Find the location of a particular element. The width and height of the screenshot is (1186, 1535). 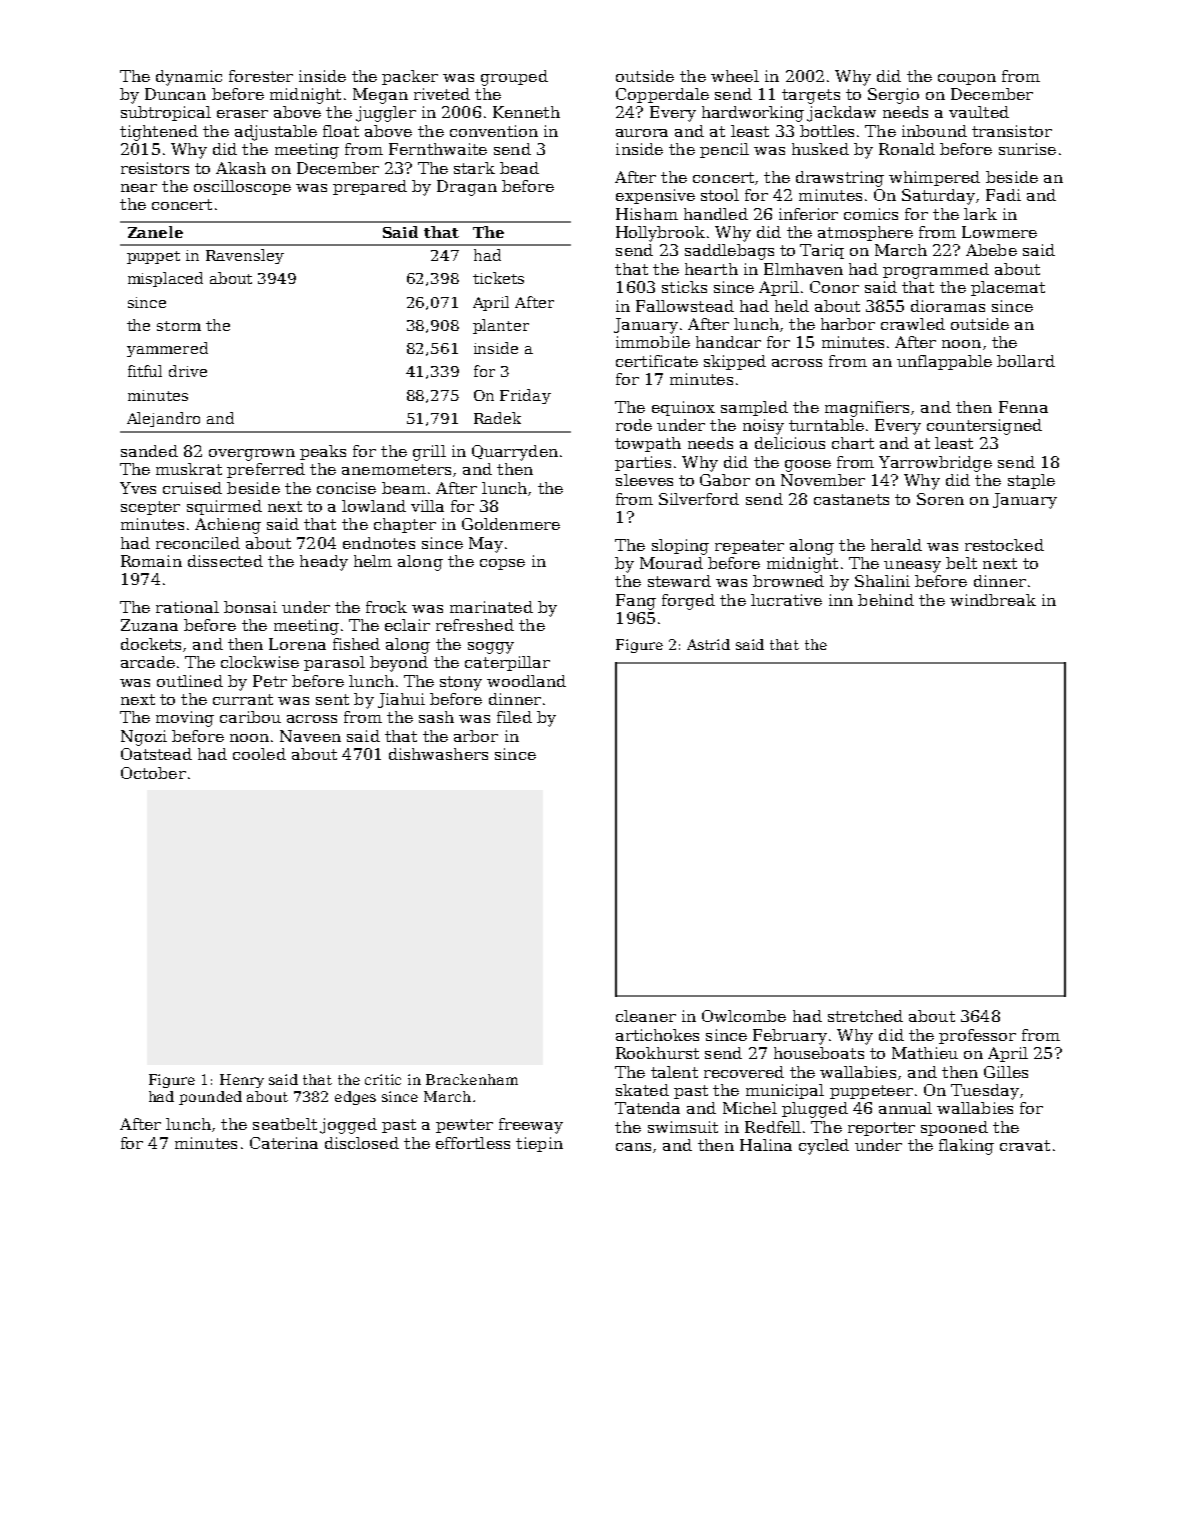

held is located at coordinates (792, 306).
